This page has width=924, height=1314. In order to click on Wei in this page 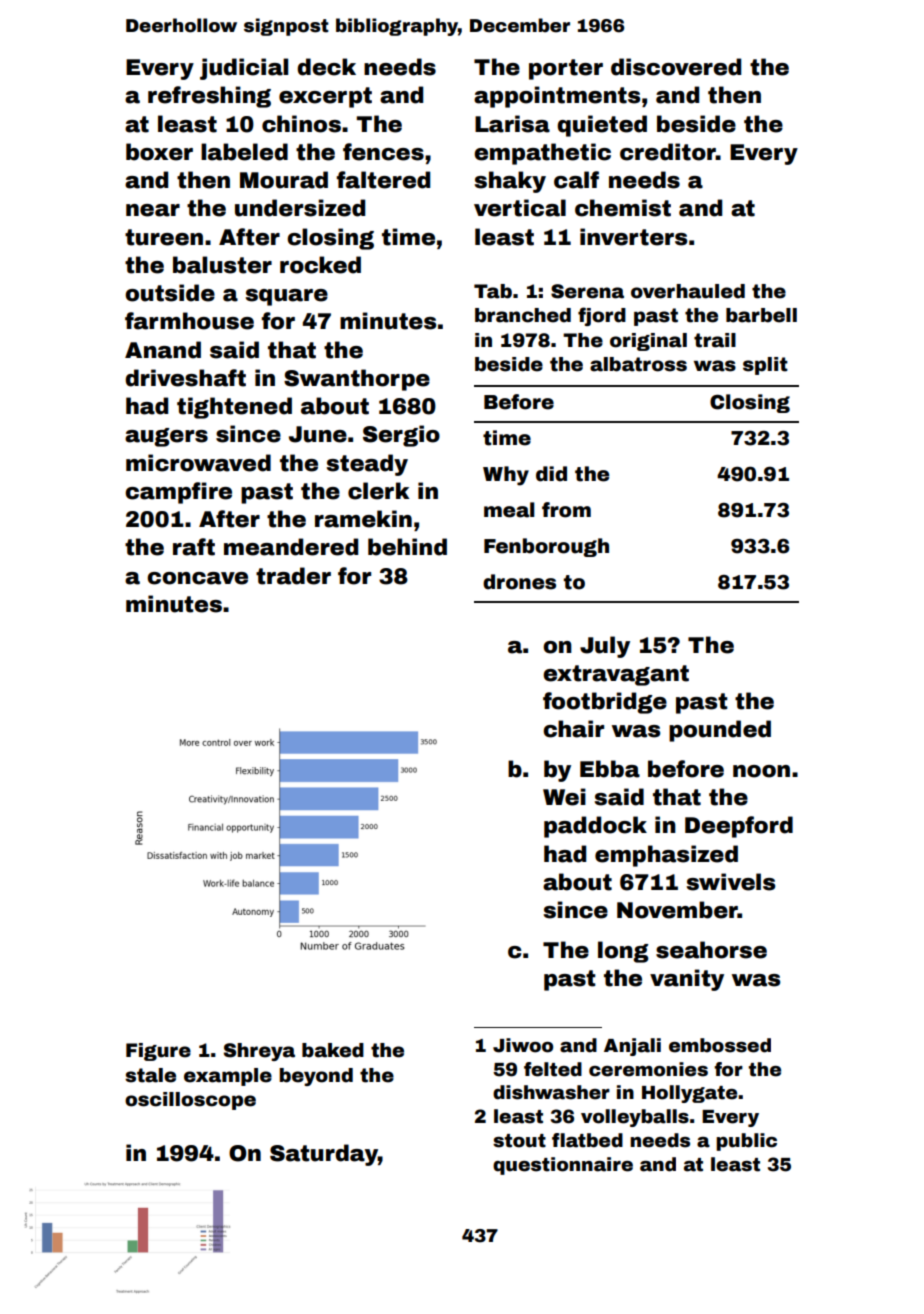, I will do `click(564, 797)`.
